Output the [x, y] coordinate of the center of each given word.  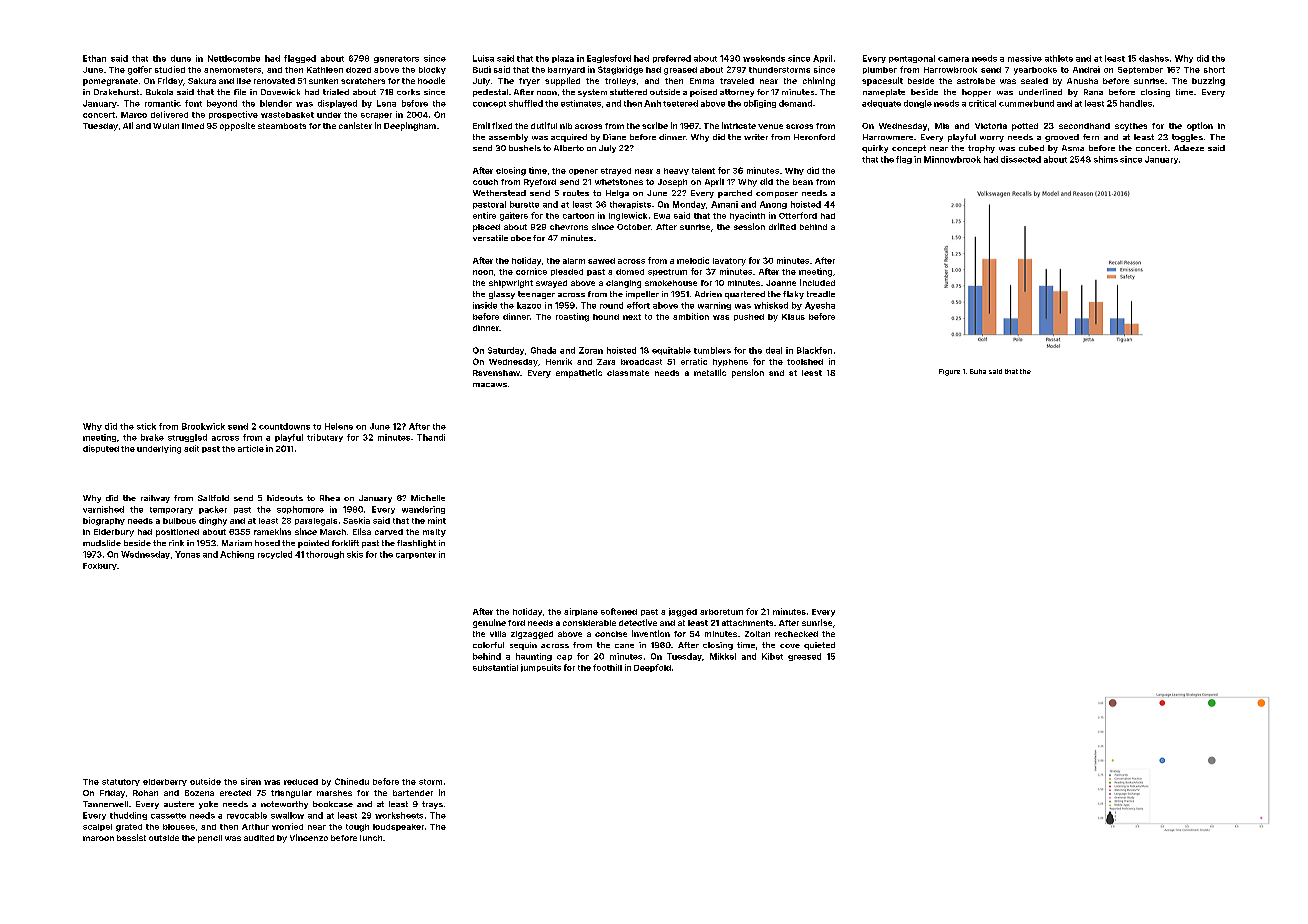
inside [485, 305]
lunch [371, 838]
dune [181, 58]
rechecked [796, 634]
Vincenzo [309, 837]
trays [432, 805]
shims [1106, 159]
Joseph [672, 183]
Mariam [237, 543]
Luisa [483, 58]
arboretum [721, 612]
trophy [981, 149]
